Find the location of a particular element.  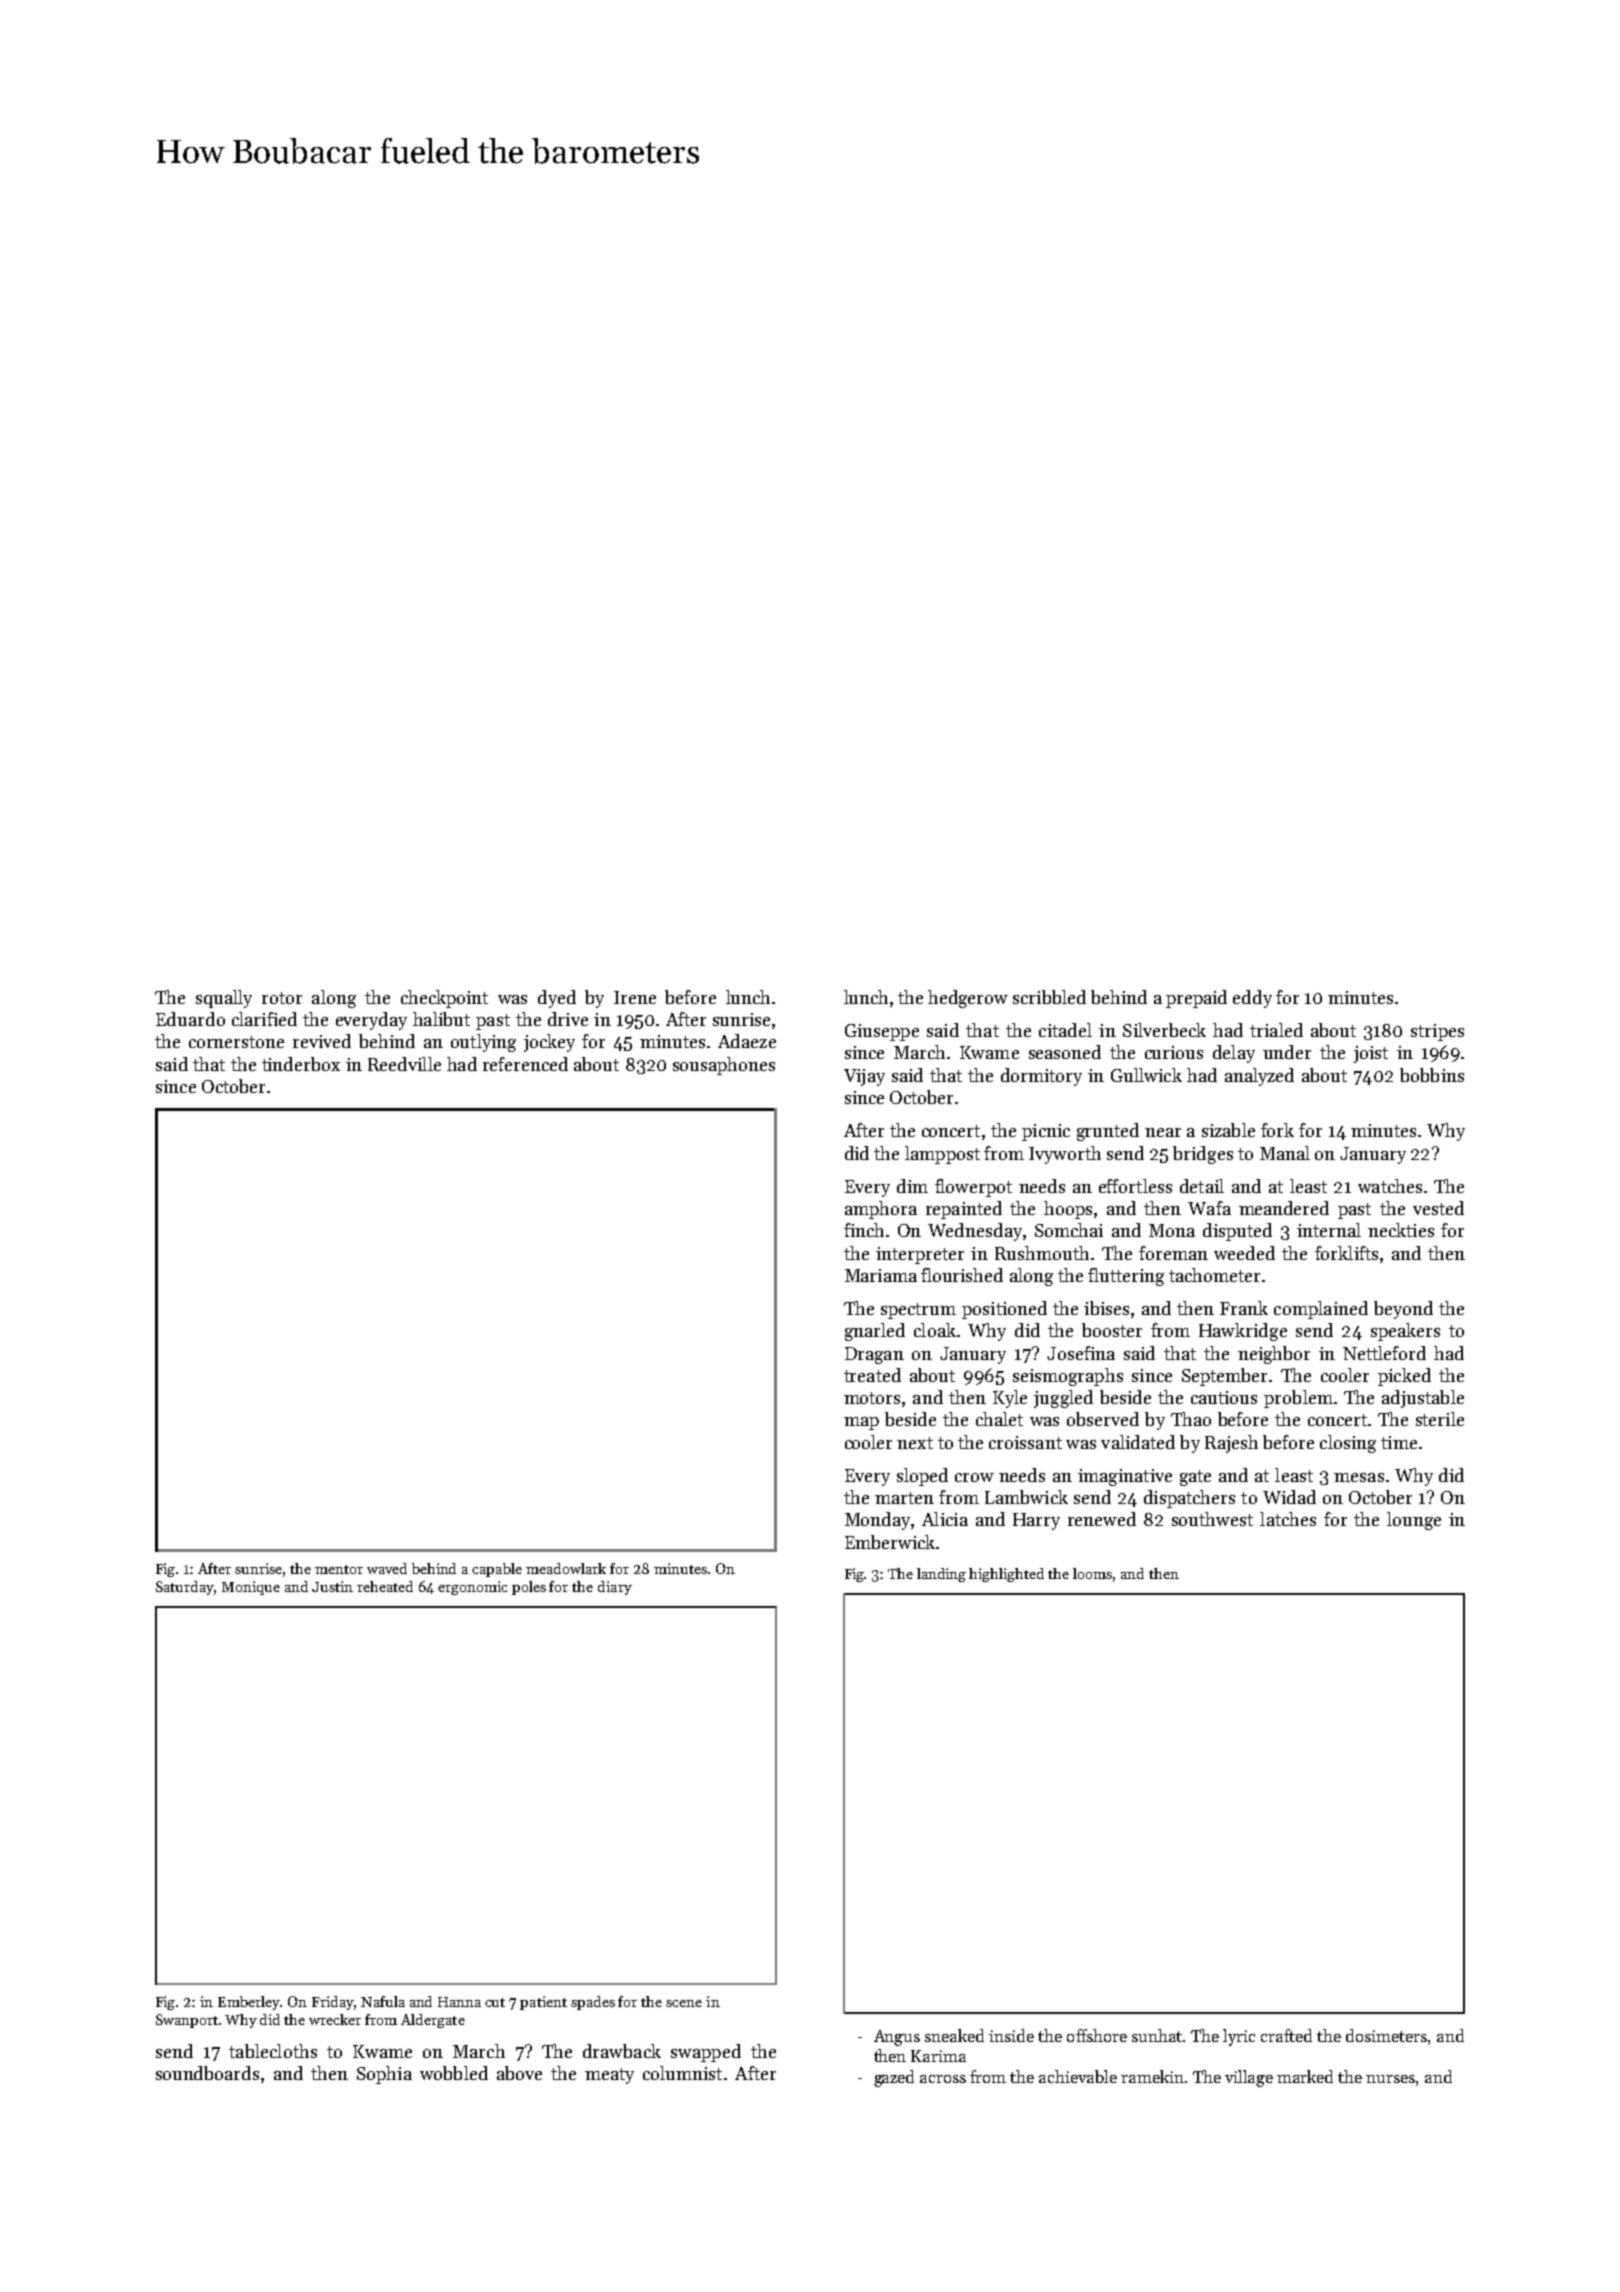

across is located at coordinates (943, 2079).
